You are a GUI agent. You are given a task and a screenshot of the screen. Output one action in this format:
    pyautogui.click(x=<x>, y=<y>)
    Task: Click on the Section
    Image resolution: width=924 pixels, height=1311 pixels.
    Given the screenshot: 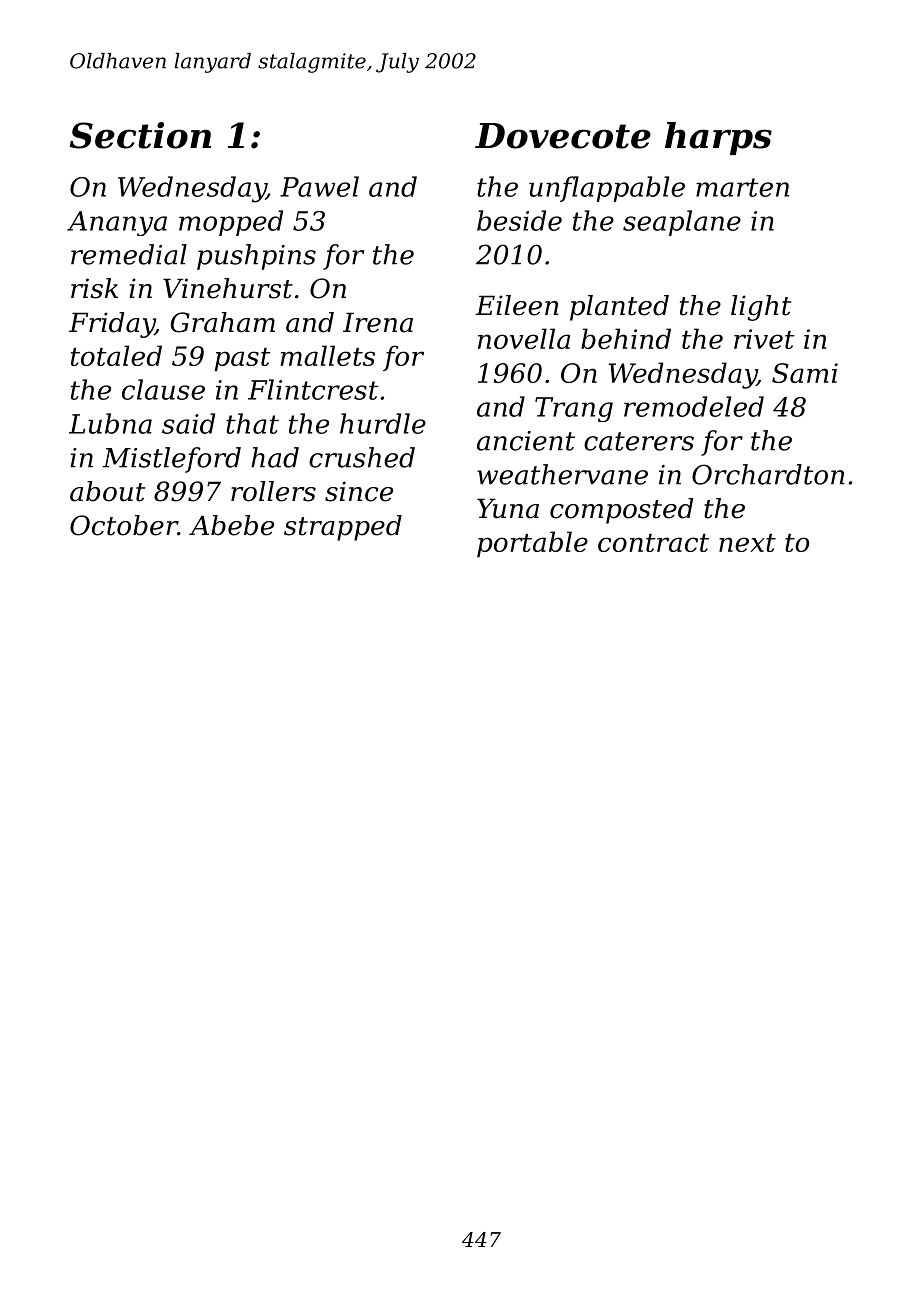 What is the action you would take?
    pyautogui.click(x=140, y=135)
